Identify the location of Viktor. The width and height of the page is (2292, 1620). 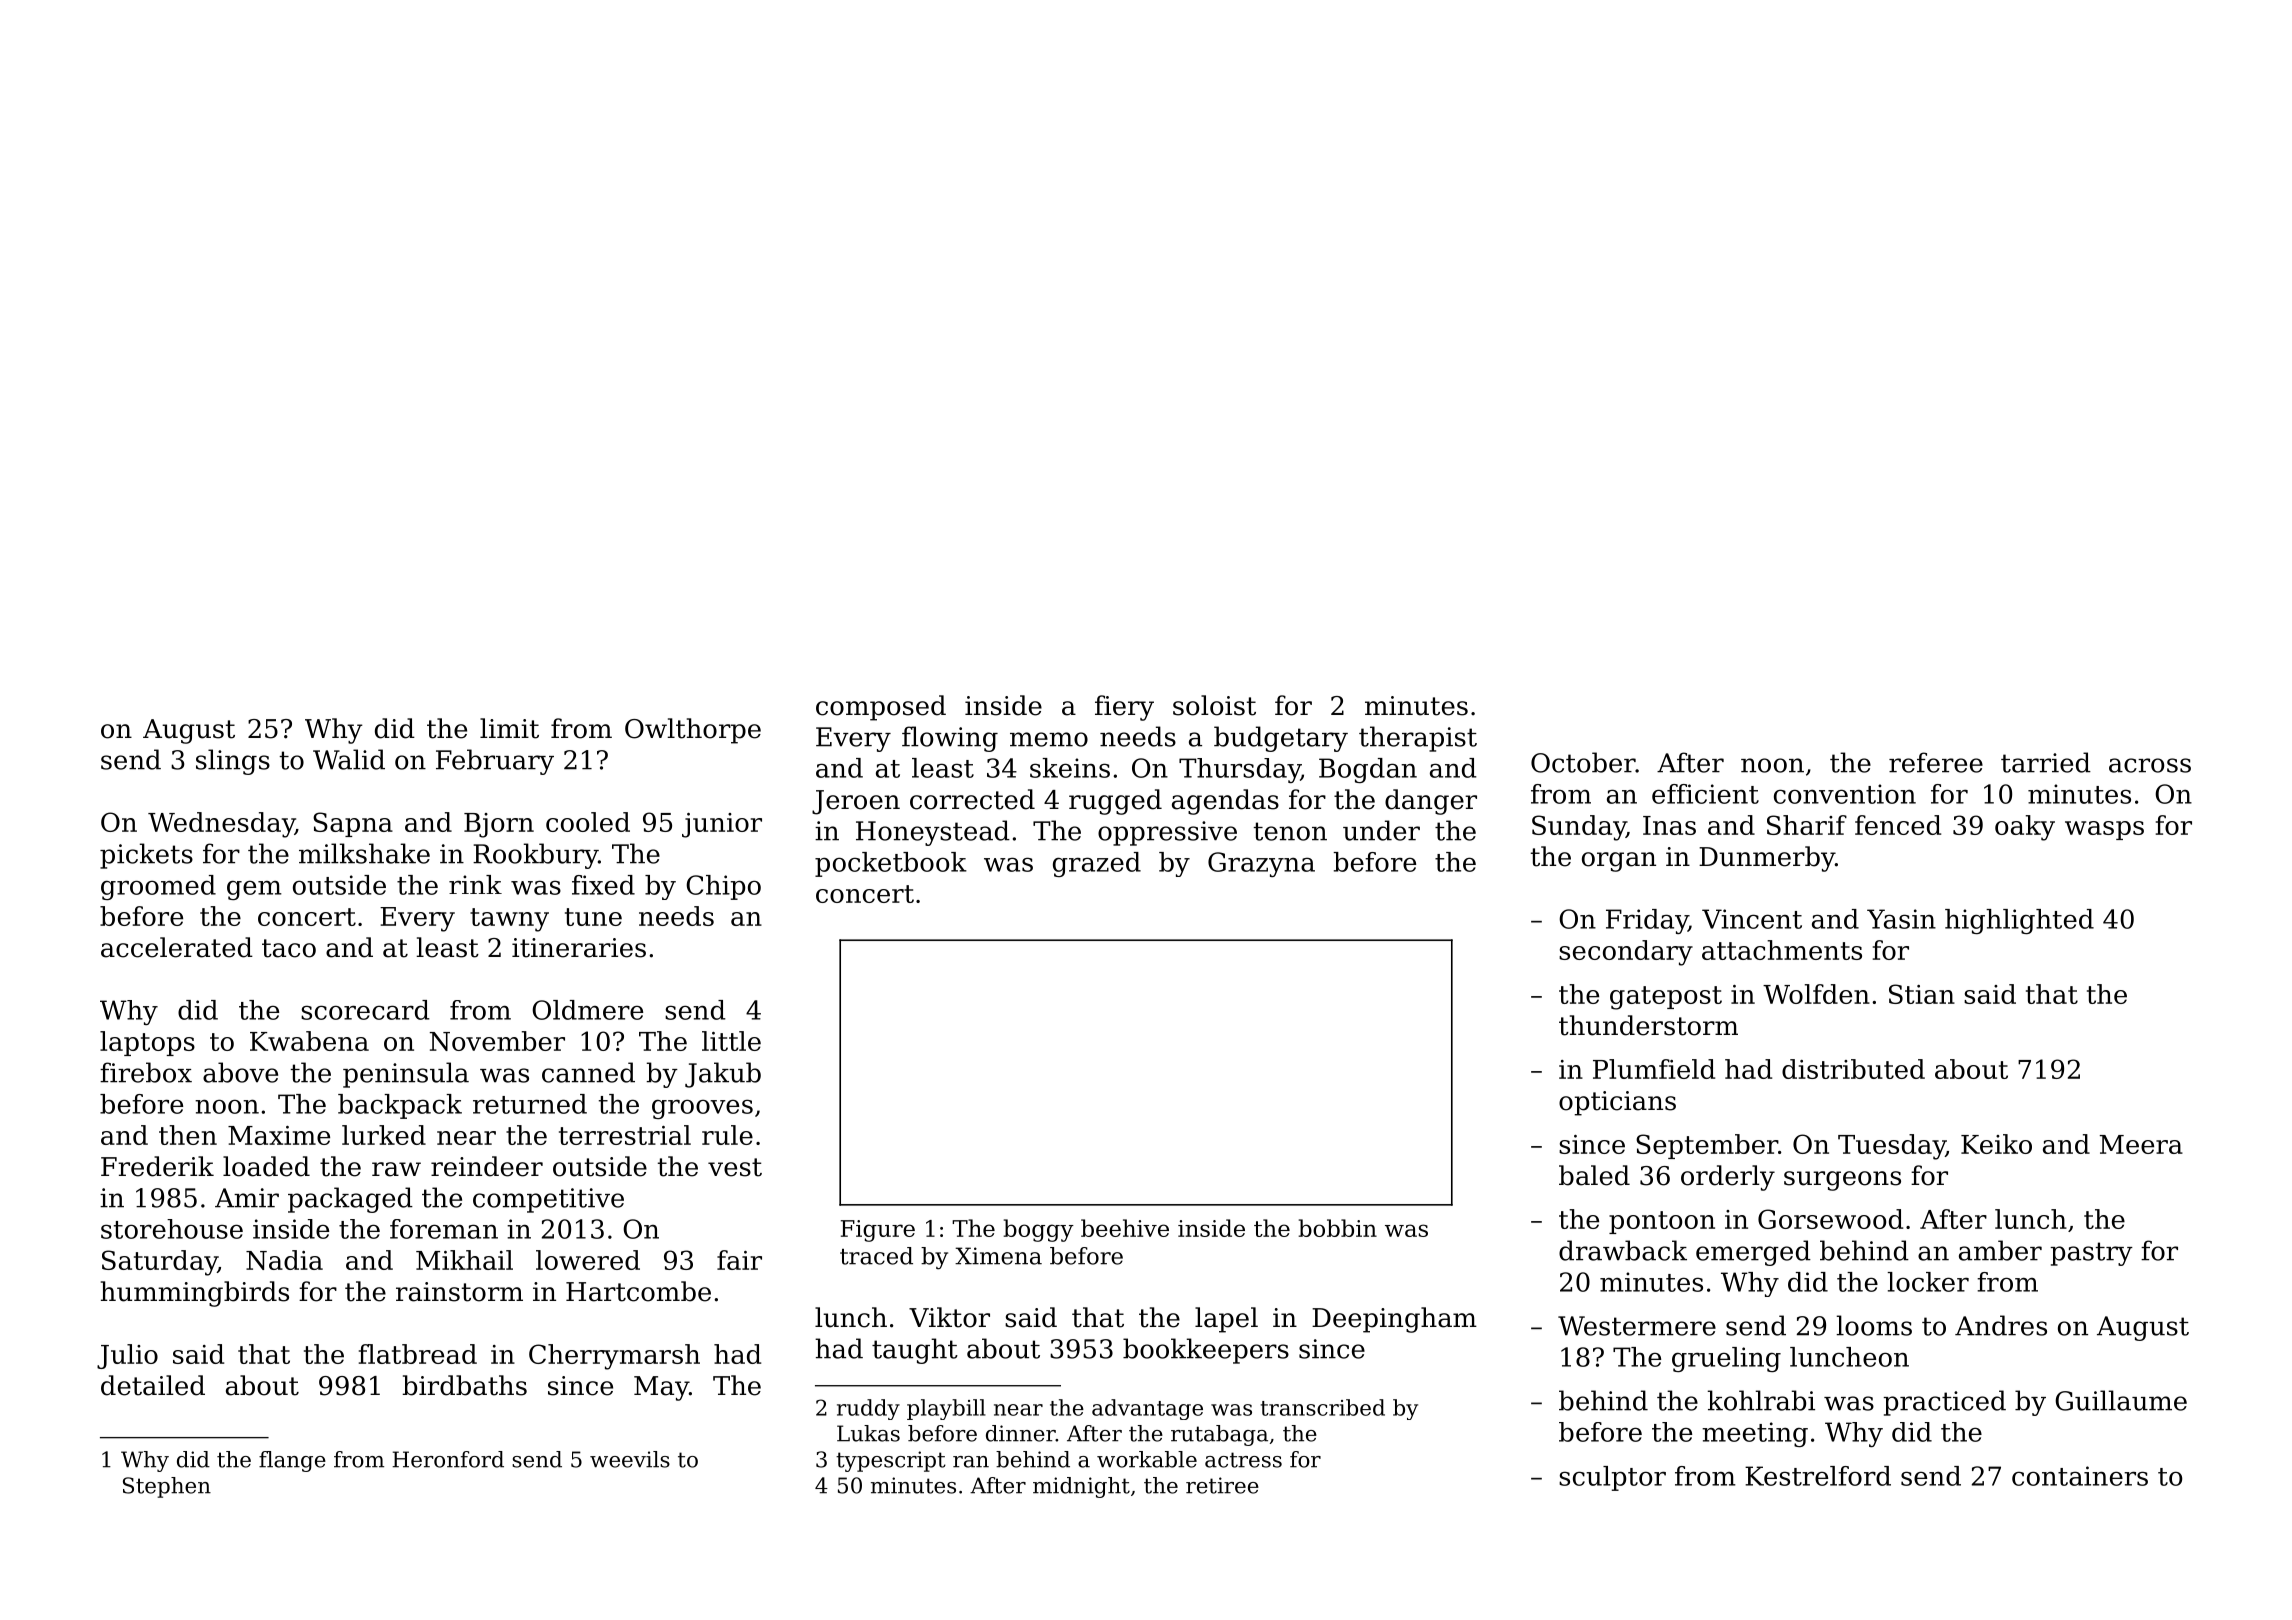
(949, 1317).
